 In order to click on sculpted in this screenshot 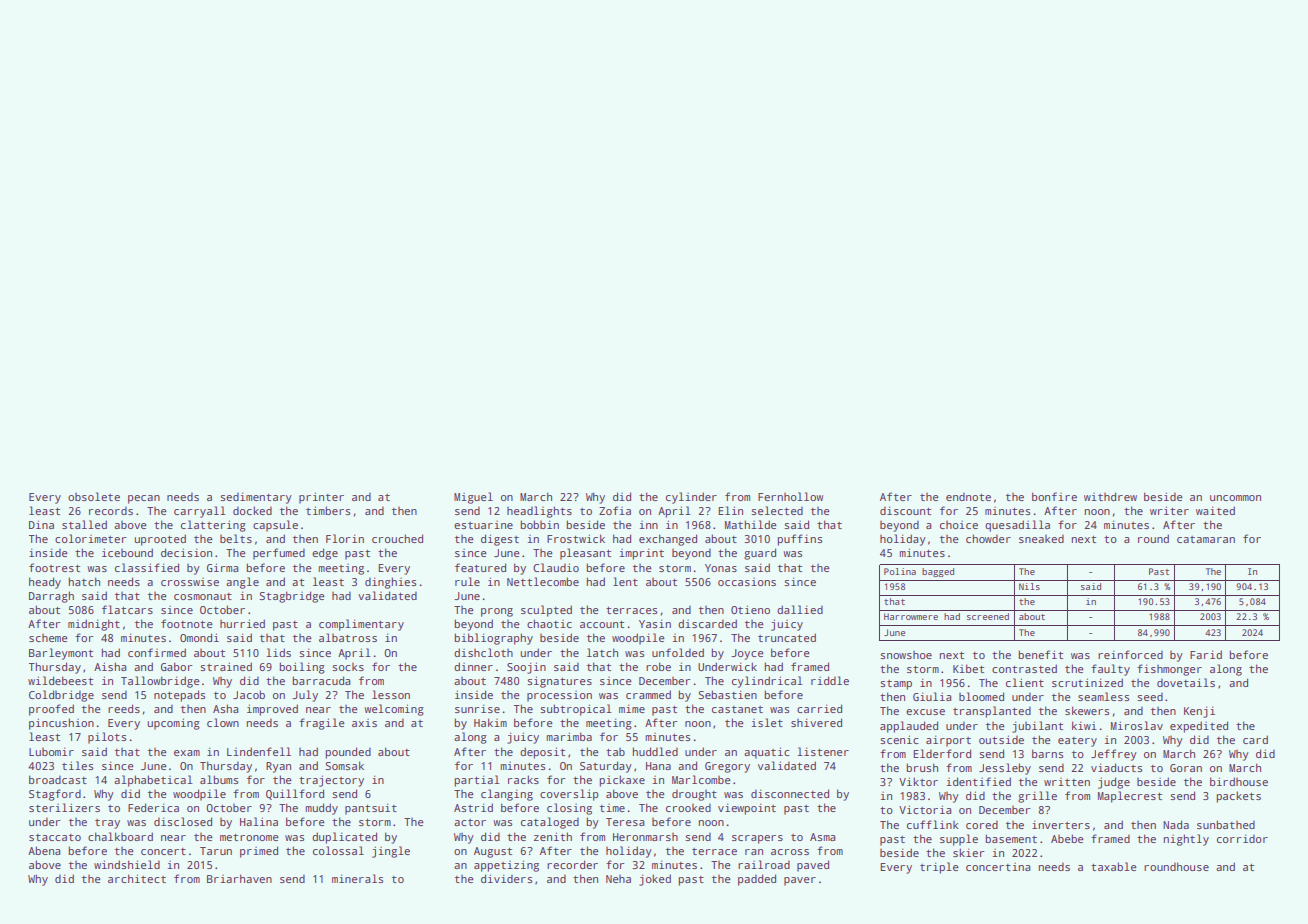, I will do `click(546, 611)`.
